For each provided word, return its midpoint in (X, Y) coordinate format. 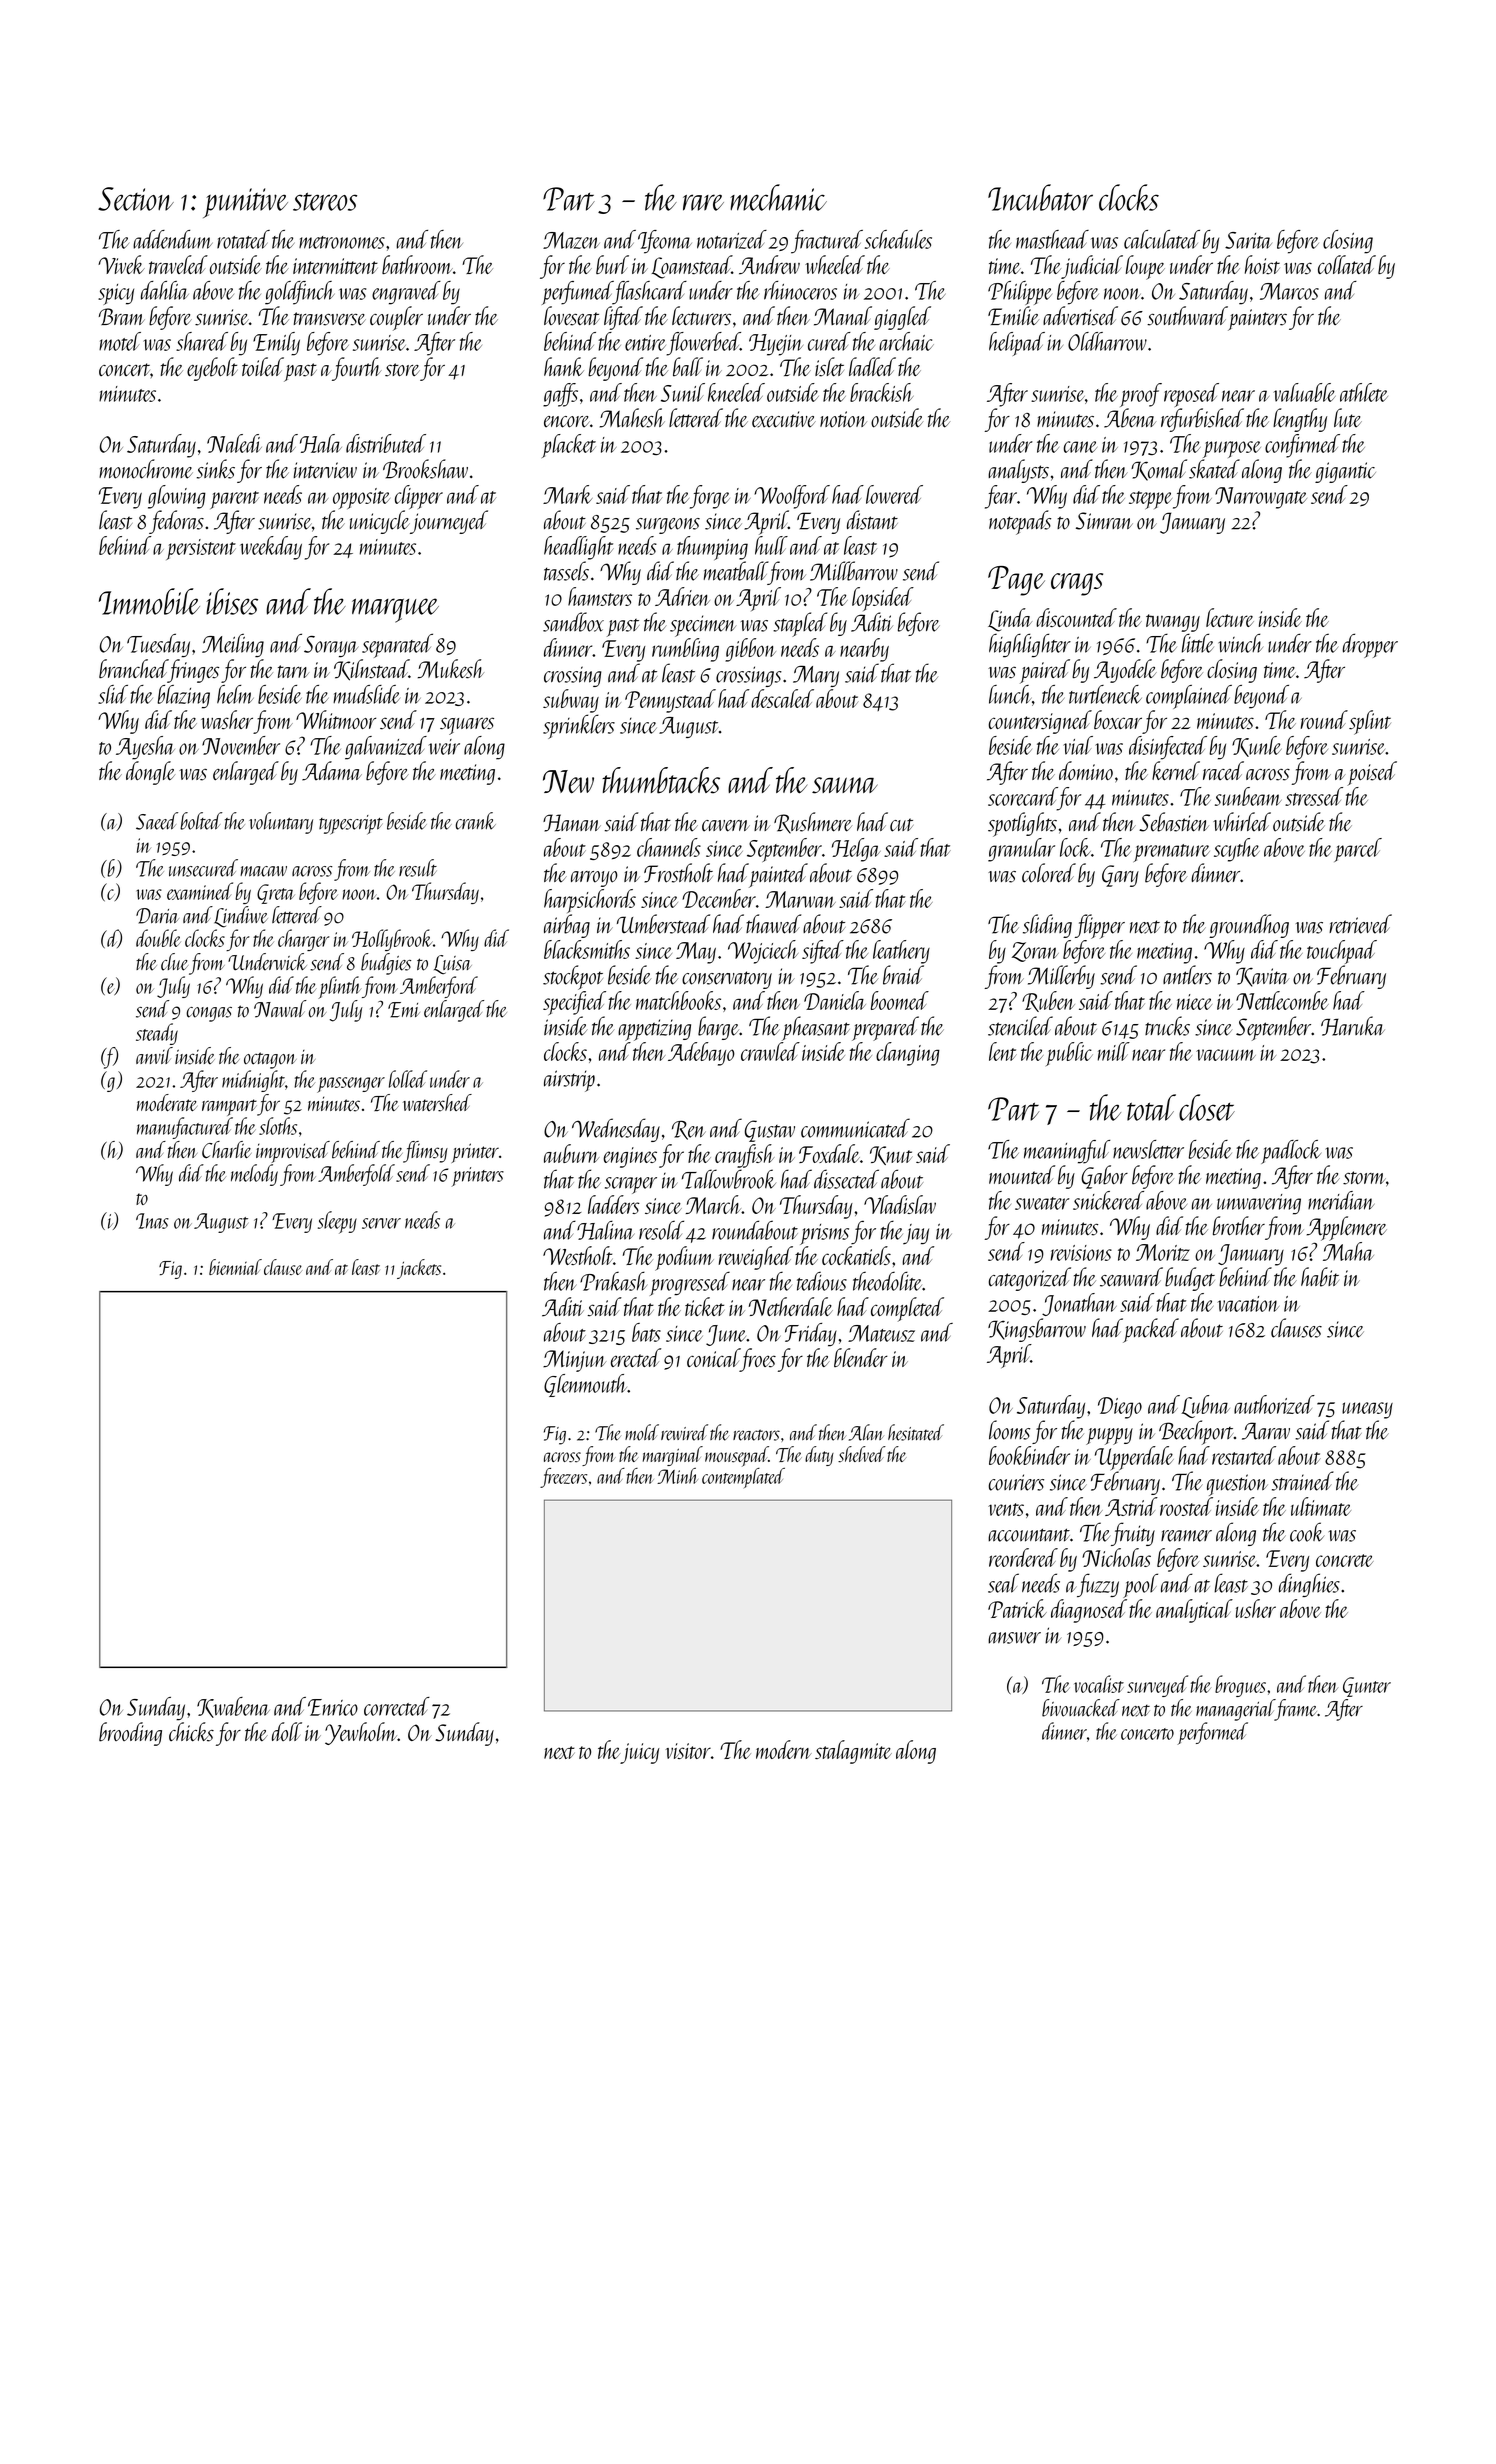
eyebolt (212, 369)
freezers (563, 1478)
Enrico (333, 1707)
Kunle (1256, 746)
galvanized (386, 748)
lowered (894, 494)
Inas (152, 1221)
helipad (1017, 344)
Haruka (1353, 1026)
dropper (1370, 645)
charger (303, 940)
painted (778, 875)
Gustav (770, 1131)
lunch (1010, 694)
